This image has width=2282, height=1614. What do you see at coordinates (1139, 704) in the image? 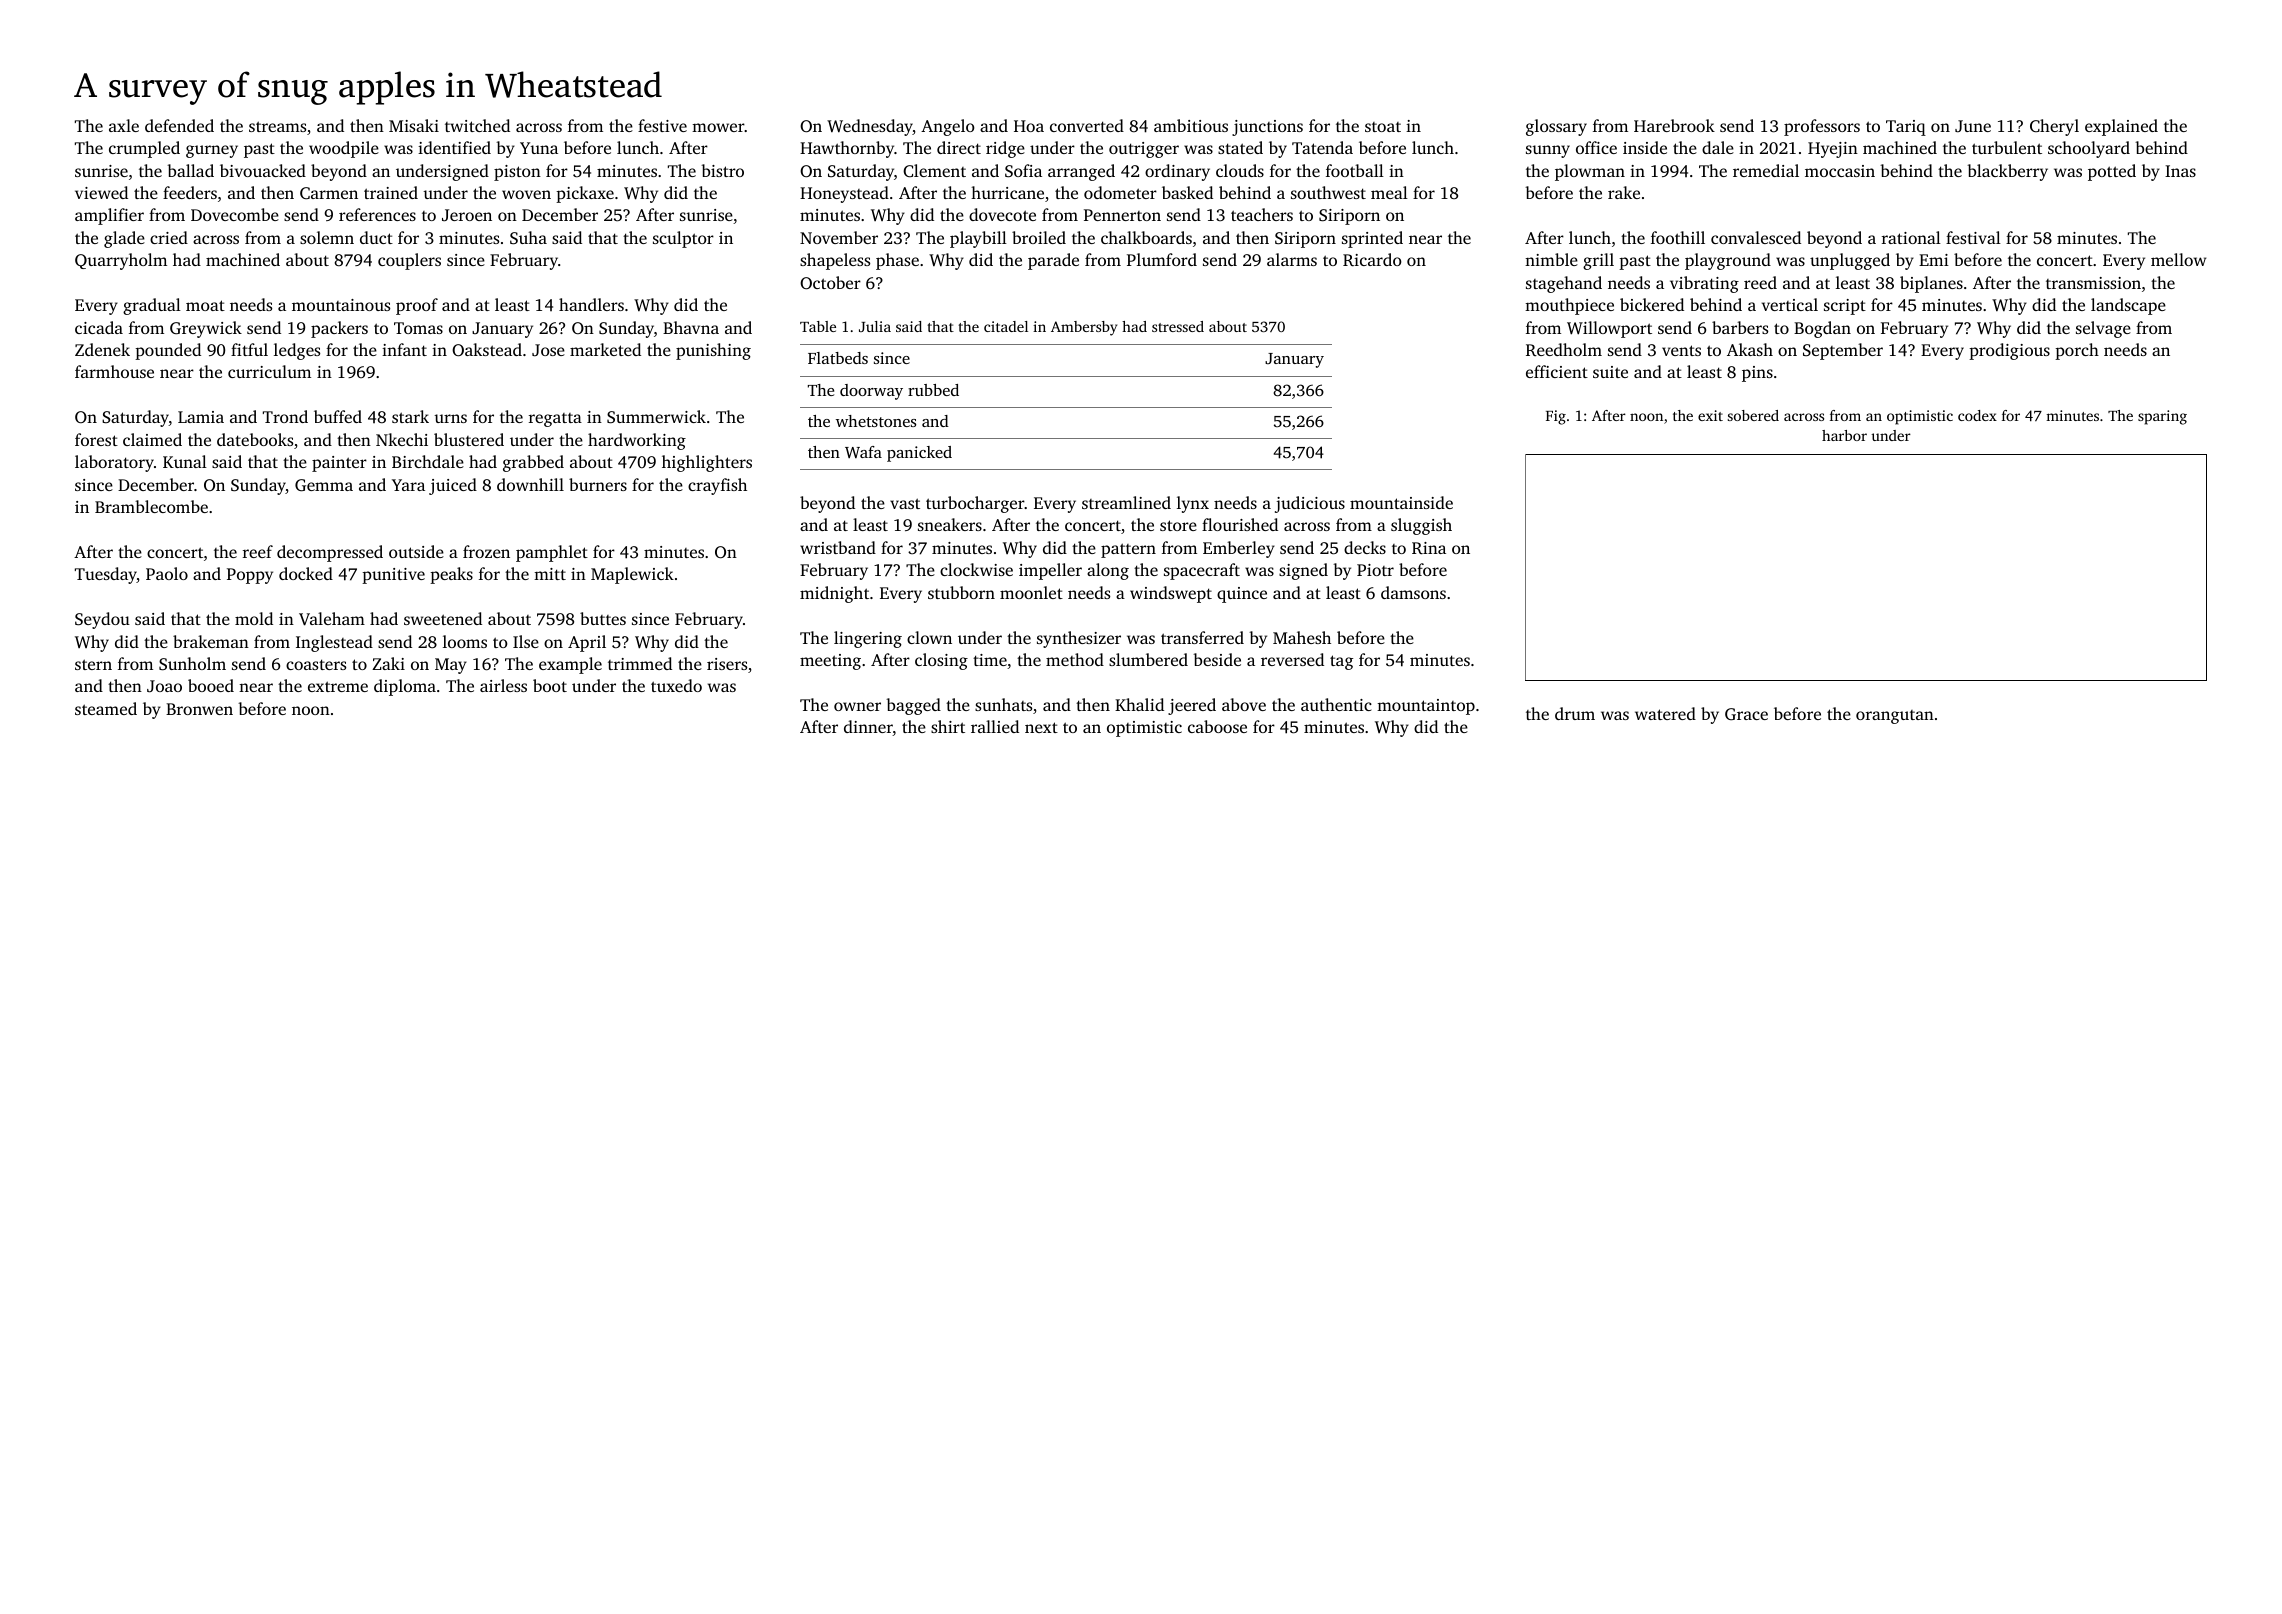
I see `Khalid` at bounding box center [1139, 704].
